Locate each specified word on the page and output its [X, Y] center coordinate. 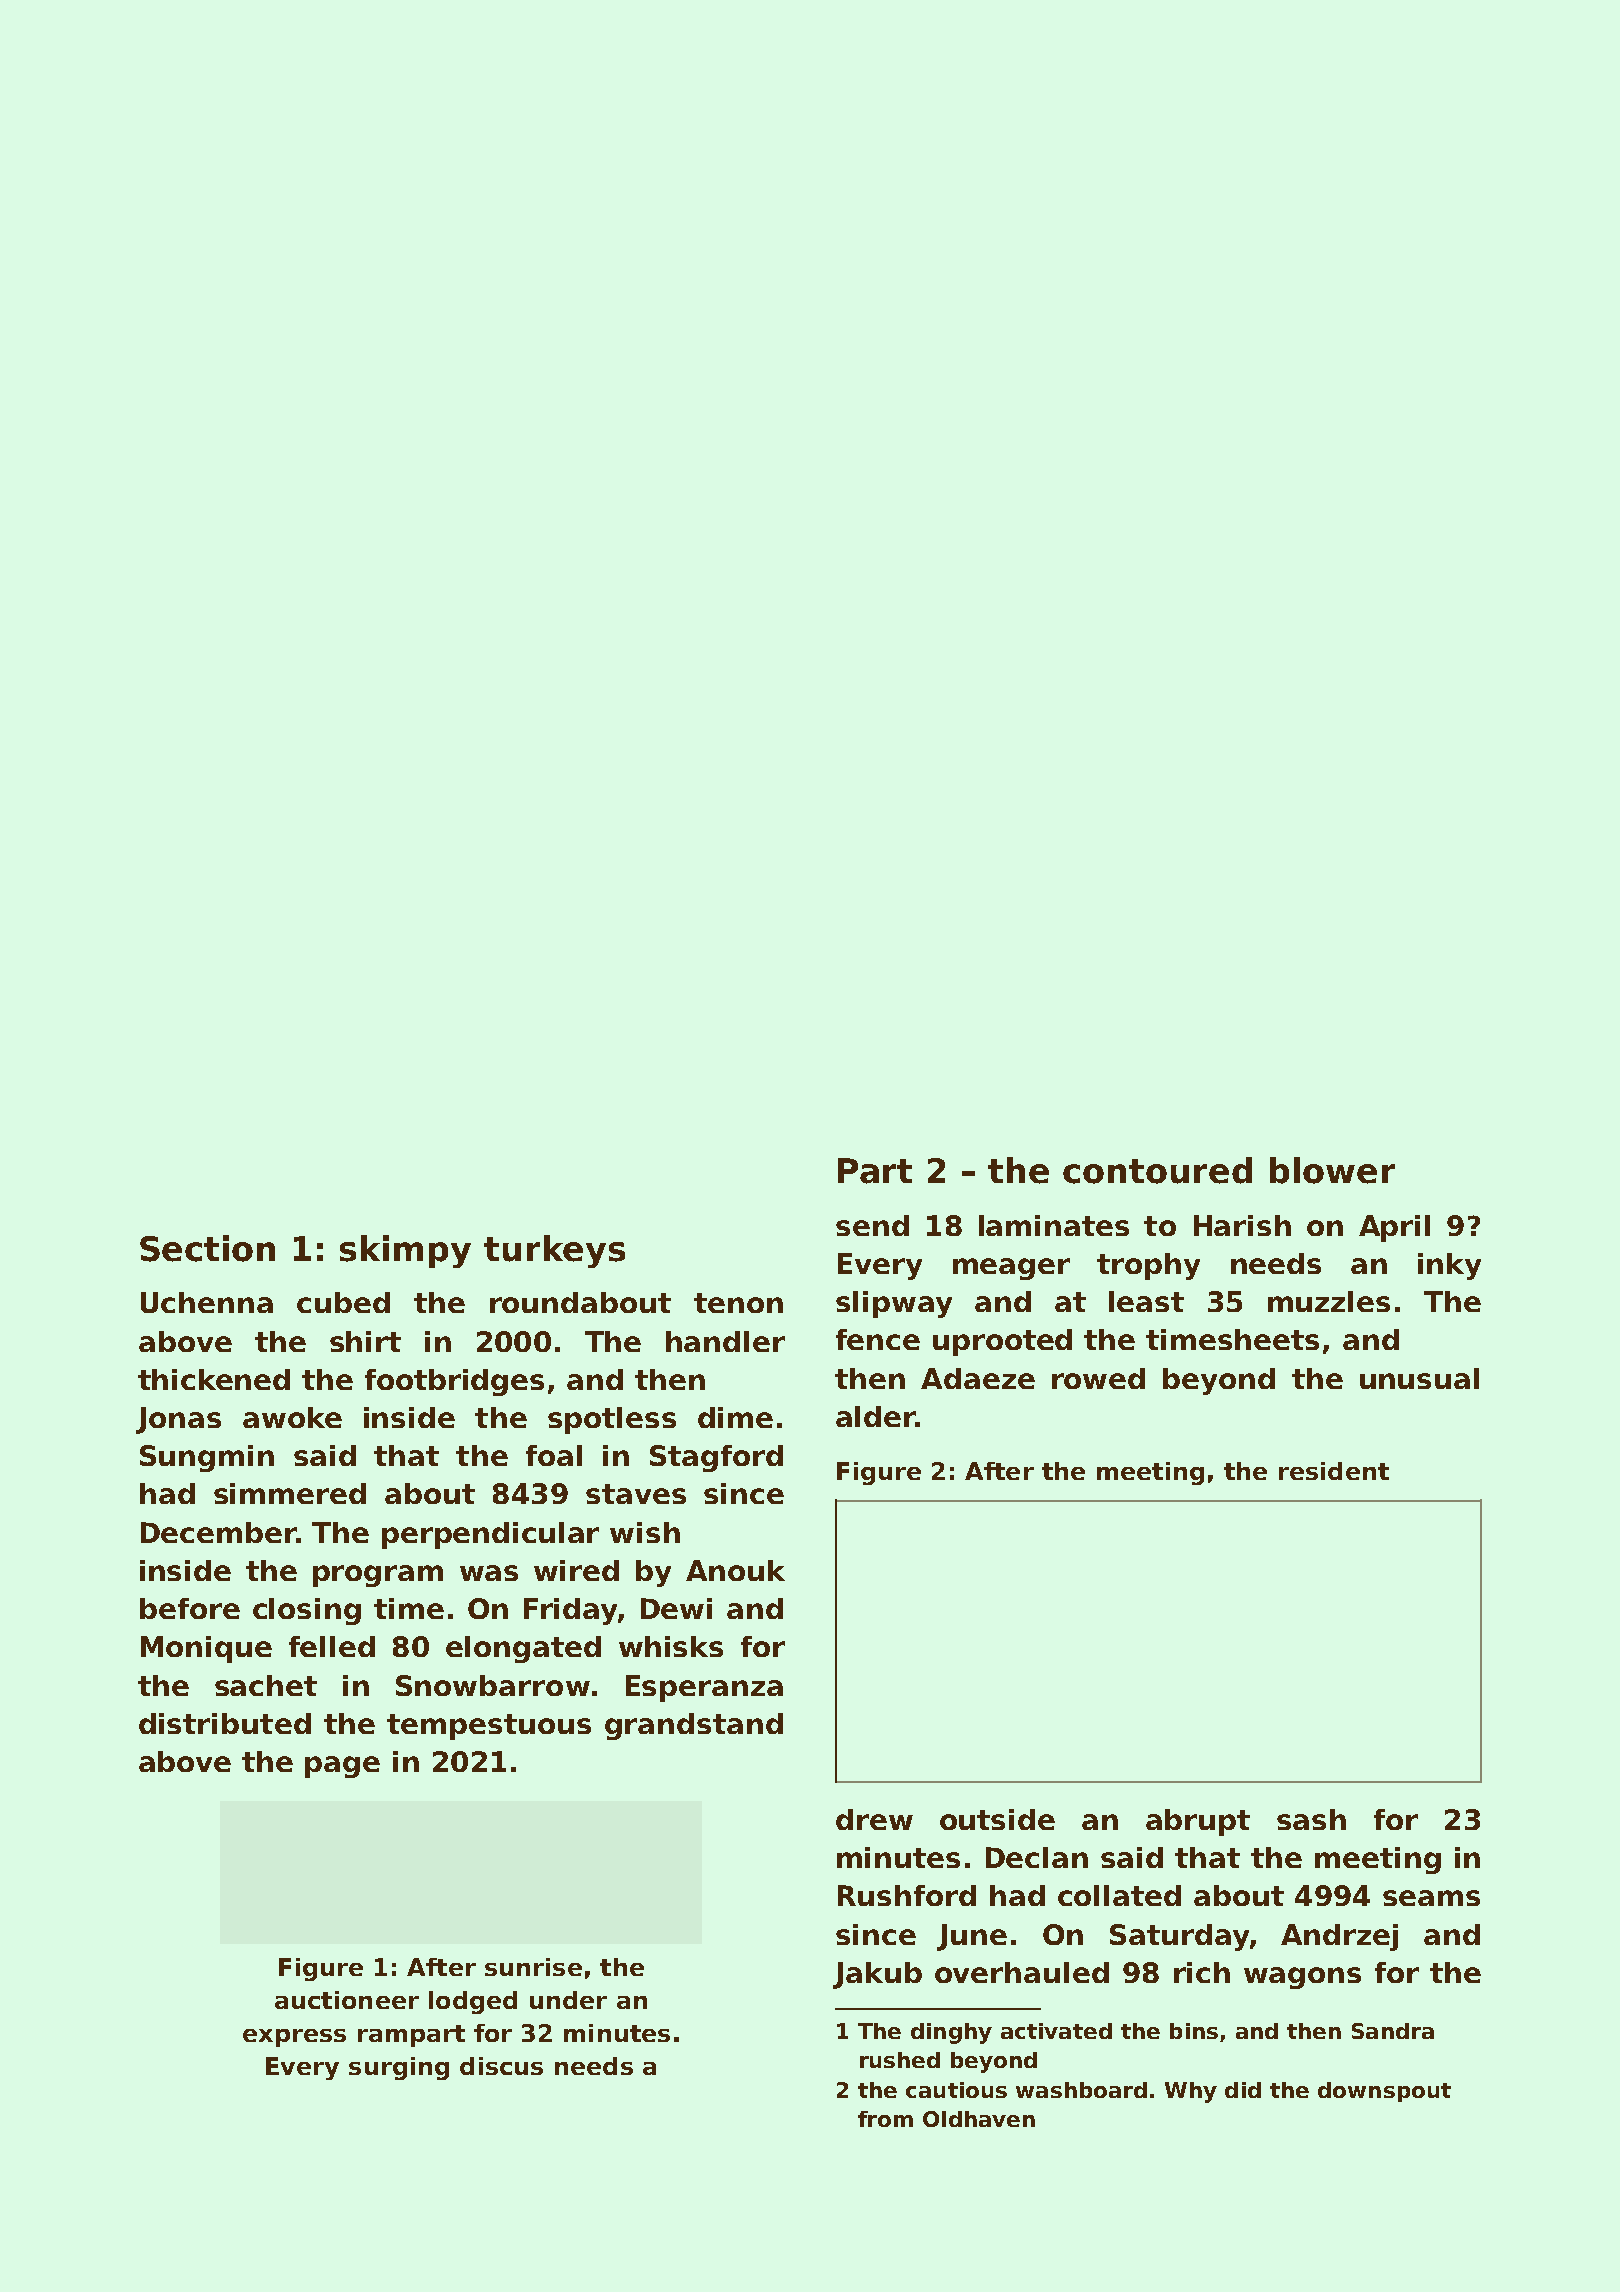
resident [1334, 1471]
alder [876, 1416]
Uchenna [207, 1302]
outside [997, 1819]
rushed [900, 2060]
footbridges [454, 1382]
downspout [1384, 2092]
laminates [1054, 1225]
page [342, 1767]
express [294, 2038]
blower [1332, 1170]
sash [1311, 1819]
